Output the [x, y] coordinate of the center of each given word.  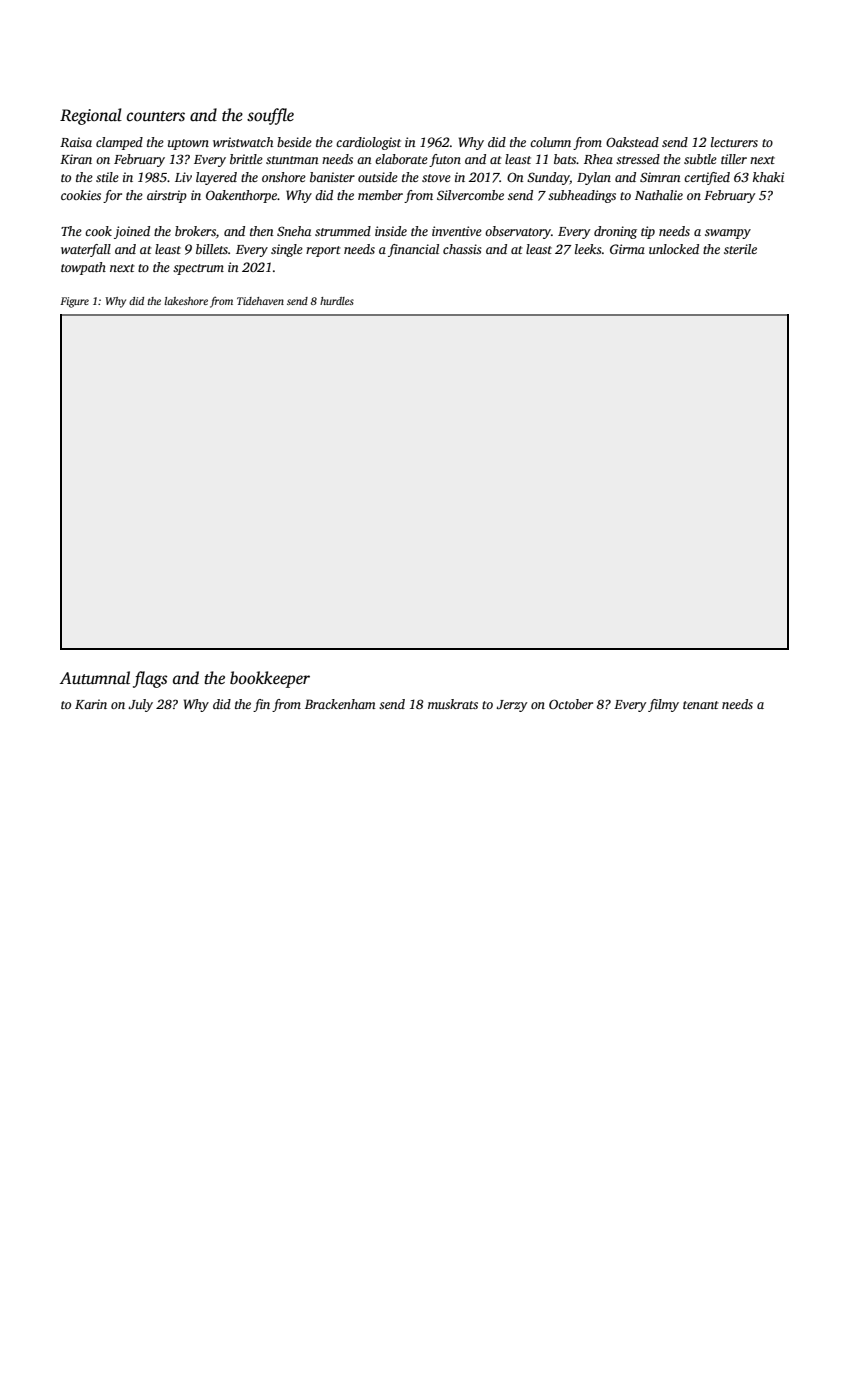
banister [332, 177]
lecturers [734, 142]
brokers [195, 231]
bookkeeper [270, 679]
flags [150, 679]
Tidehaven [260, 301]
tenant [701, 705]
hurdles [337, 301]
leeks [588, 249]
